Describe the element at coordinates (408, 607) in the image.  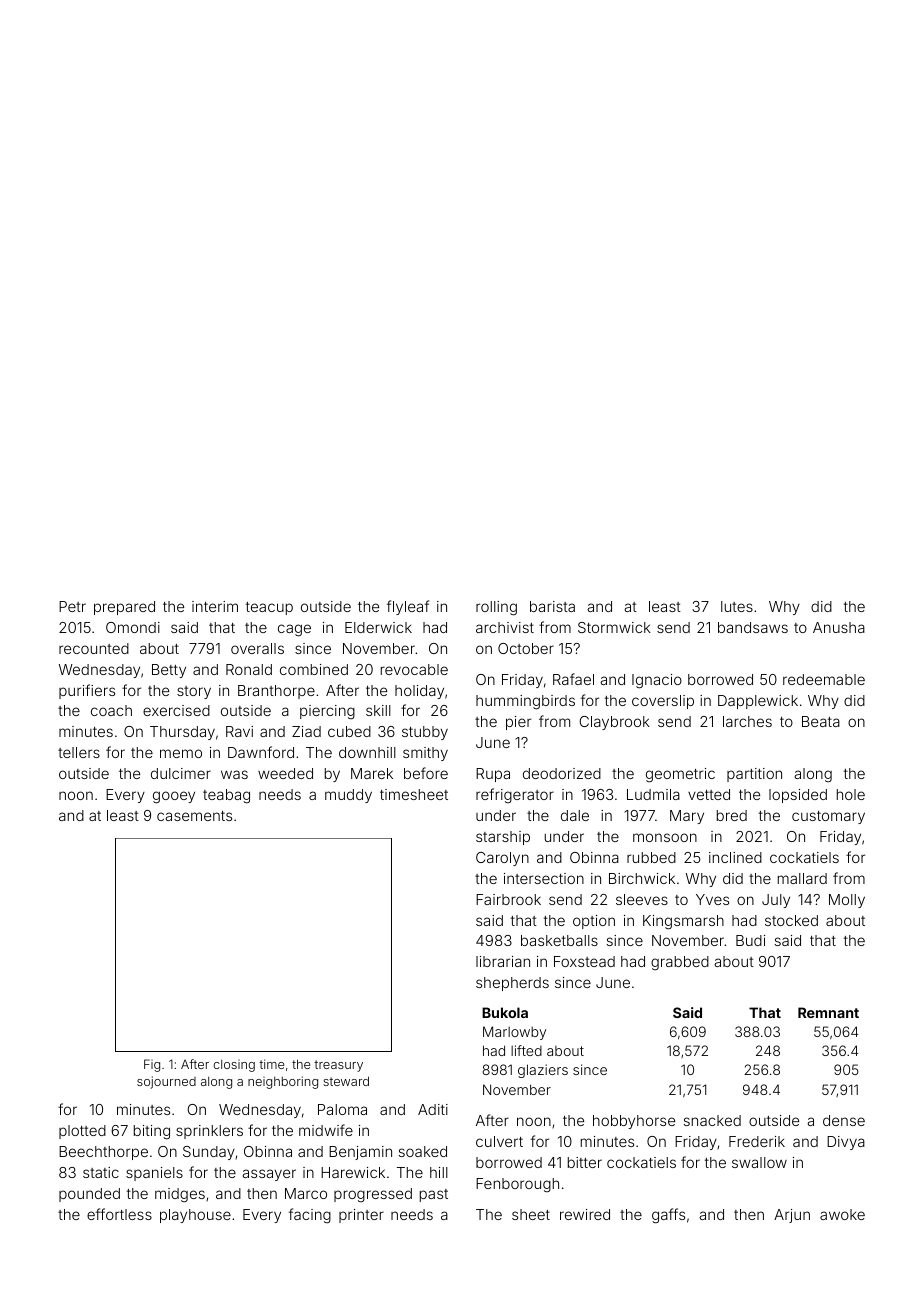
I see `flyleaf` at that location.
